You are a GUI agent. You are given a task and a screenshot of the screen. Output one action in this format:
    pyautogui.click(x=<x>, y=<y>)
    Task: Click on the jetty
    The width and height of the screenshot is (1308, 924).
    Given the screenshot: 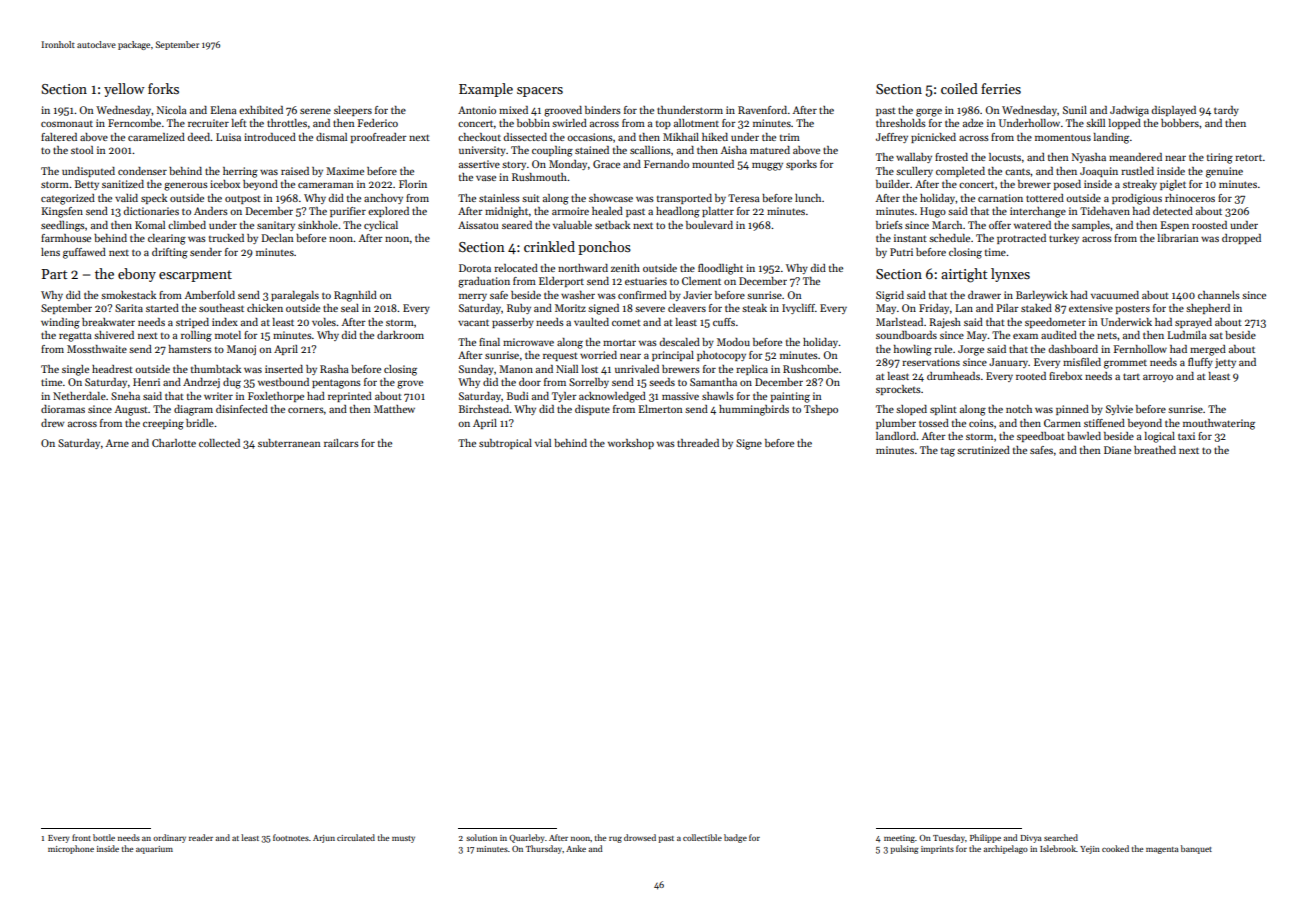 What is the action you would take?
    pyautogui.click(x=1225, y=363)
